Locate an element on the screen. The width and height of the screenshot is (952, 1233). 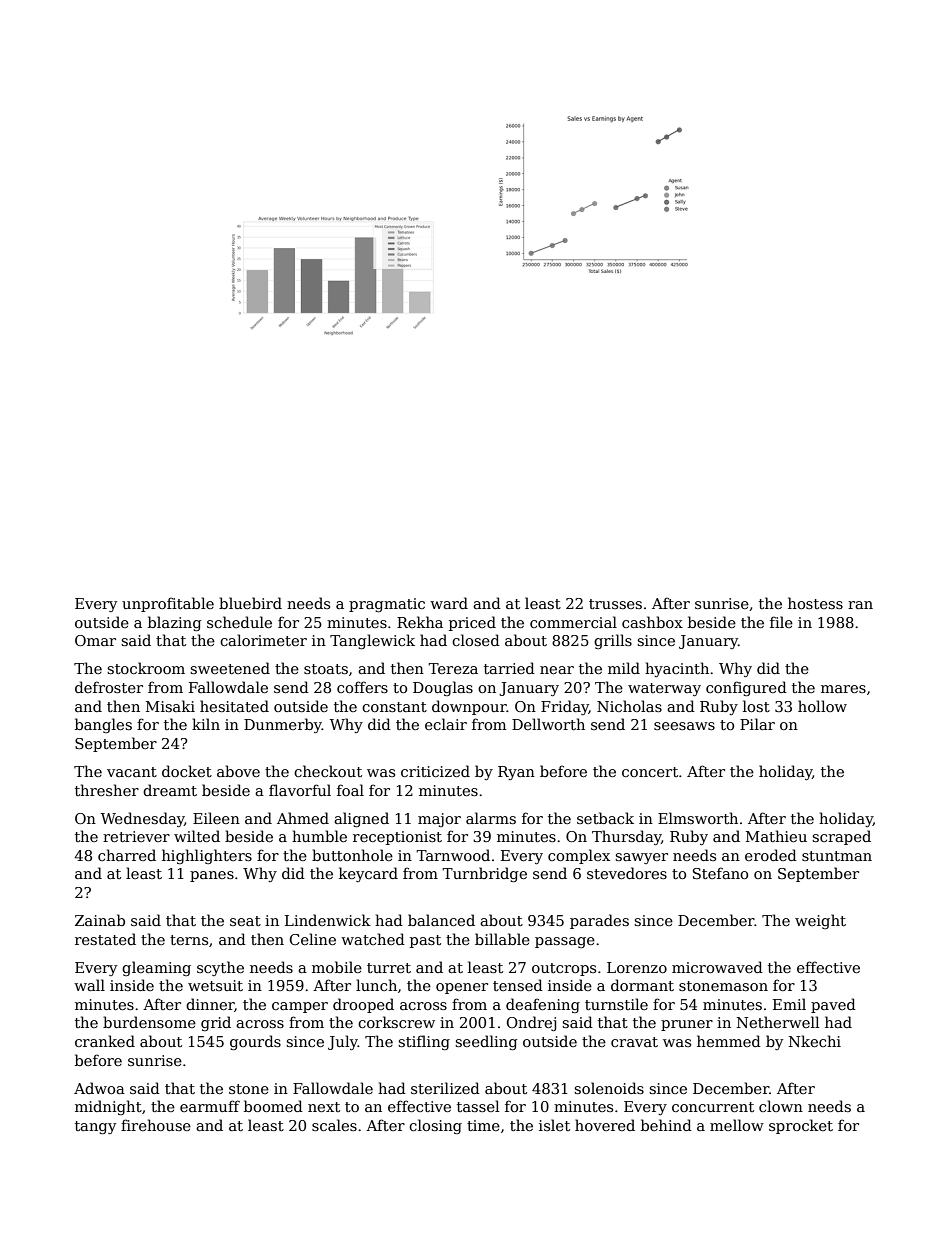
mellow is located at coordinates (737, 1125).
